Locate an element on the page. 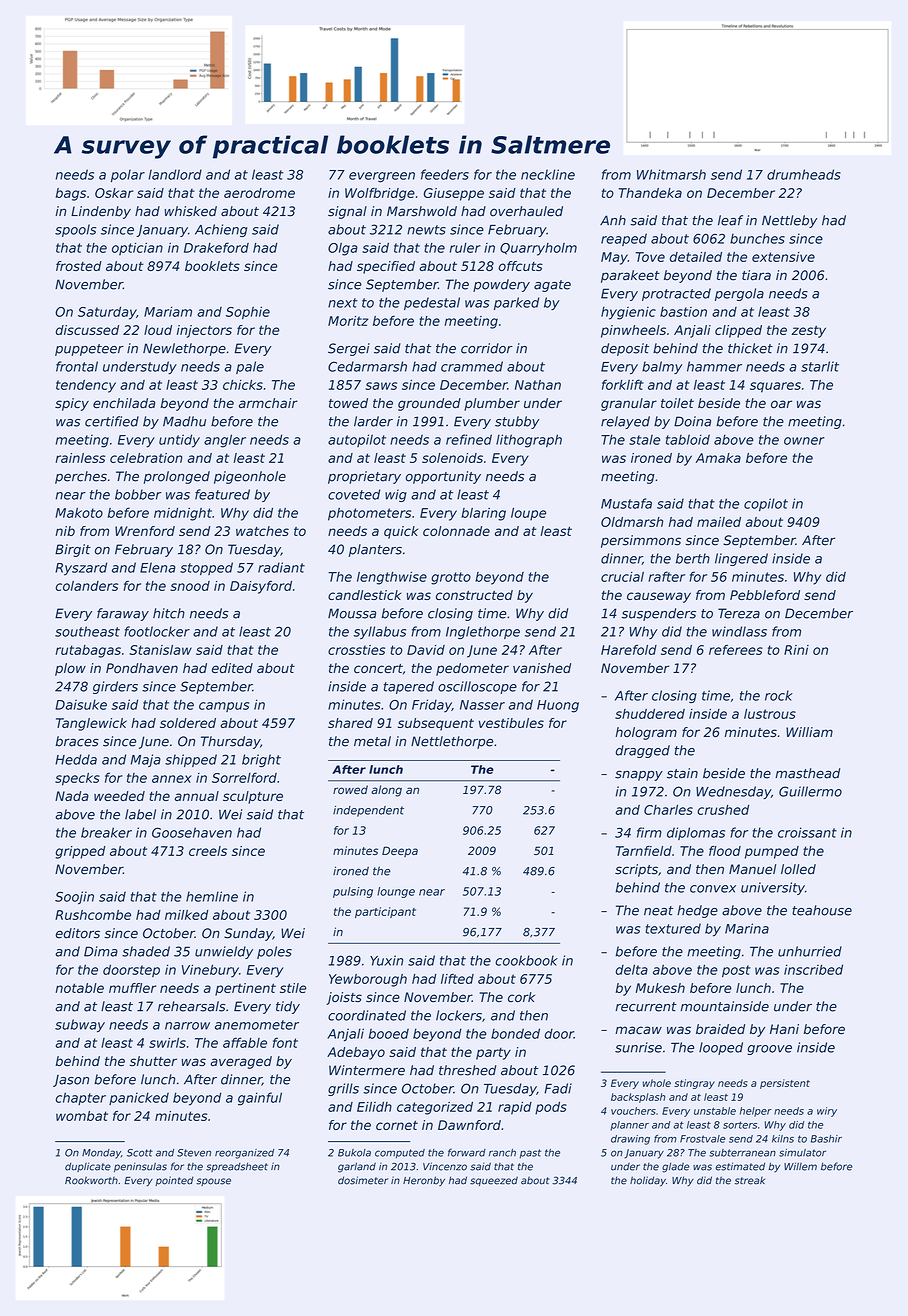 Image resolution: width=908 pixels, height=1316 pixels. landlord is located at coordinates (175, 174).
